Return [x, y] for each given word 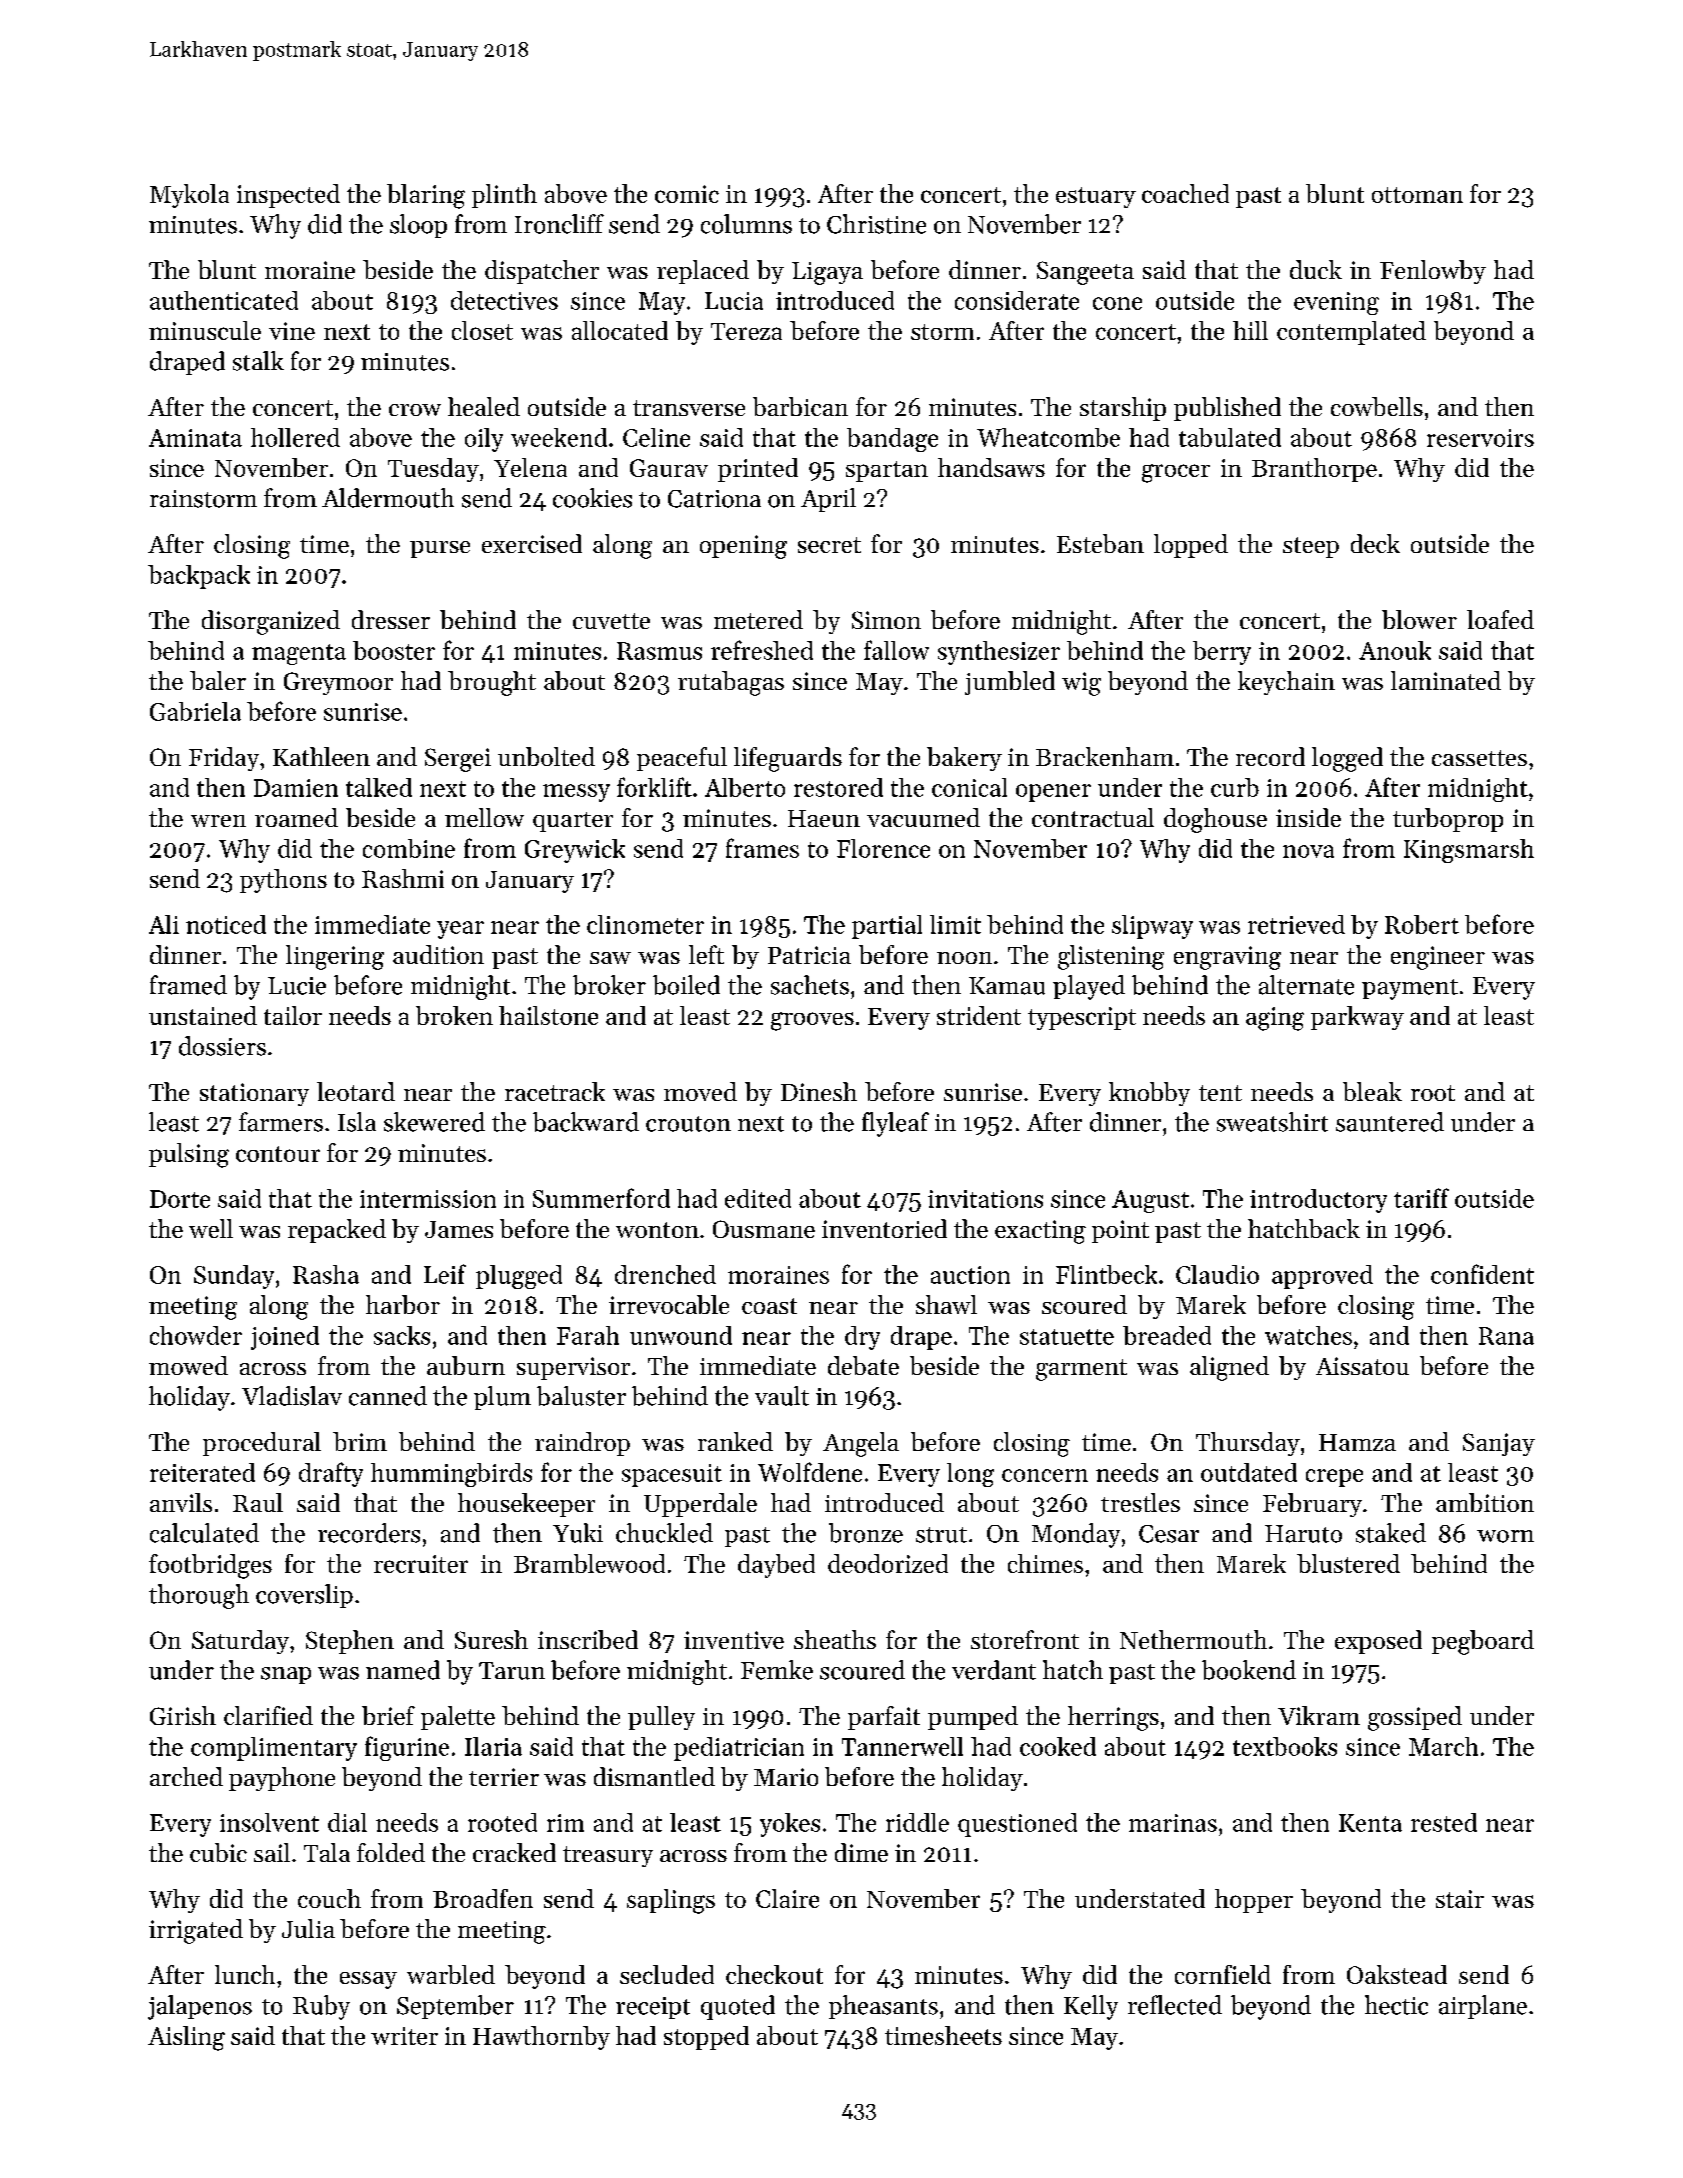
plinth [504, 196]
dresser [391, 619]
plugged [519, 1277]
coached [1185, 193]
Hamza [1357, 1442]
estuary [1096, 197]
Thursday [1248, 1444]
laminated [1446, 680]
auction [970, 1275]
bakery [964, 759]
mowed [188, 1365]
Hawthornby [541, 2038]
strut [941, 1535]
